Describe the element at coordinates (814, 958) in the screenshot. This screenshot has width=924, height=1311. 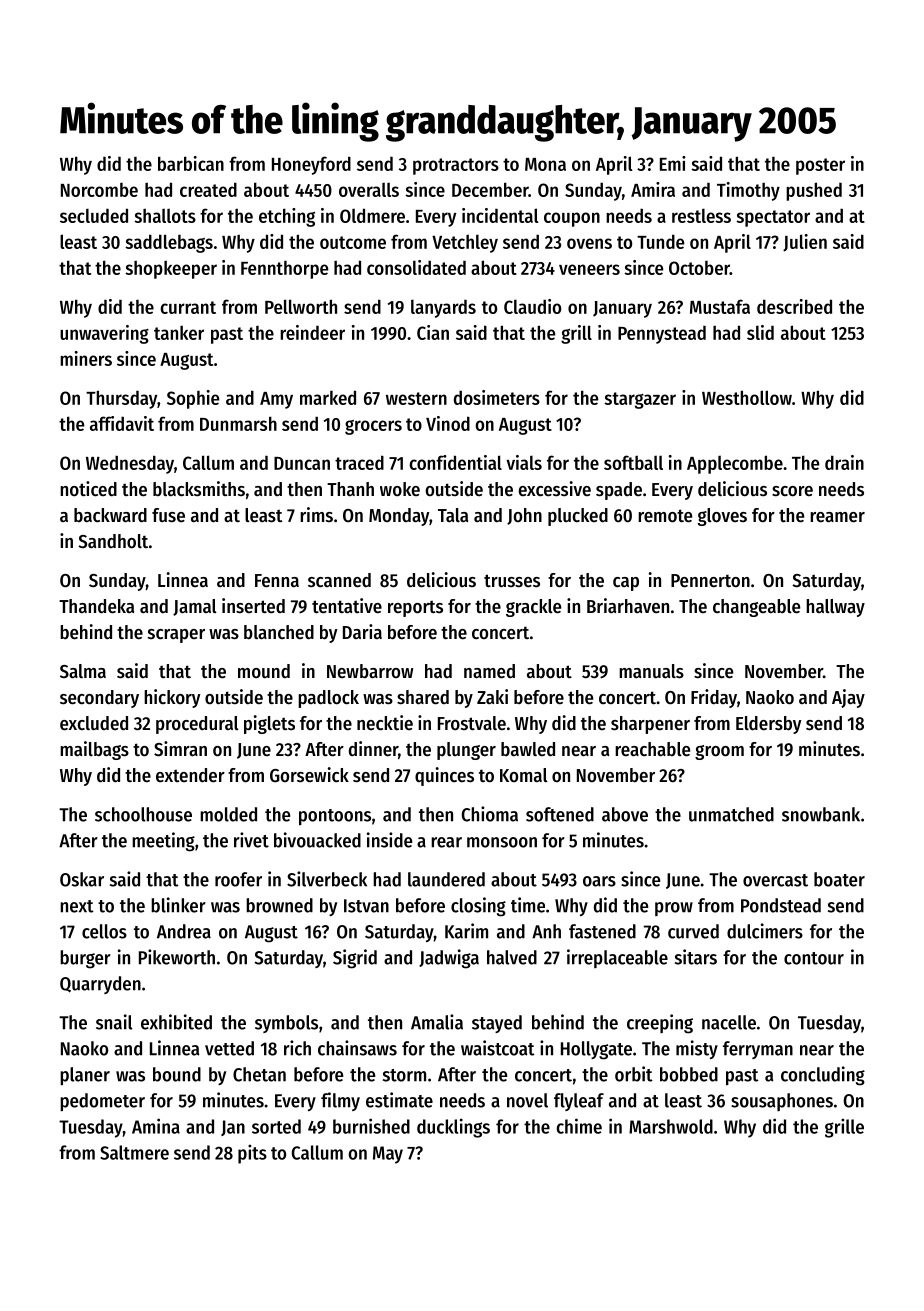
I see `contour` at that location.
